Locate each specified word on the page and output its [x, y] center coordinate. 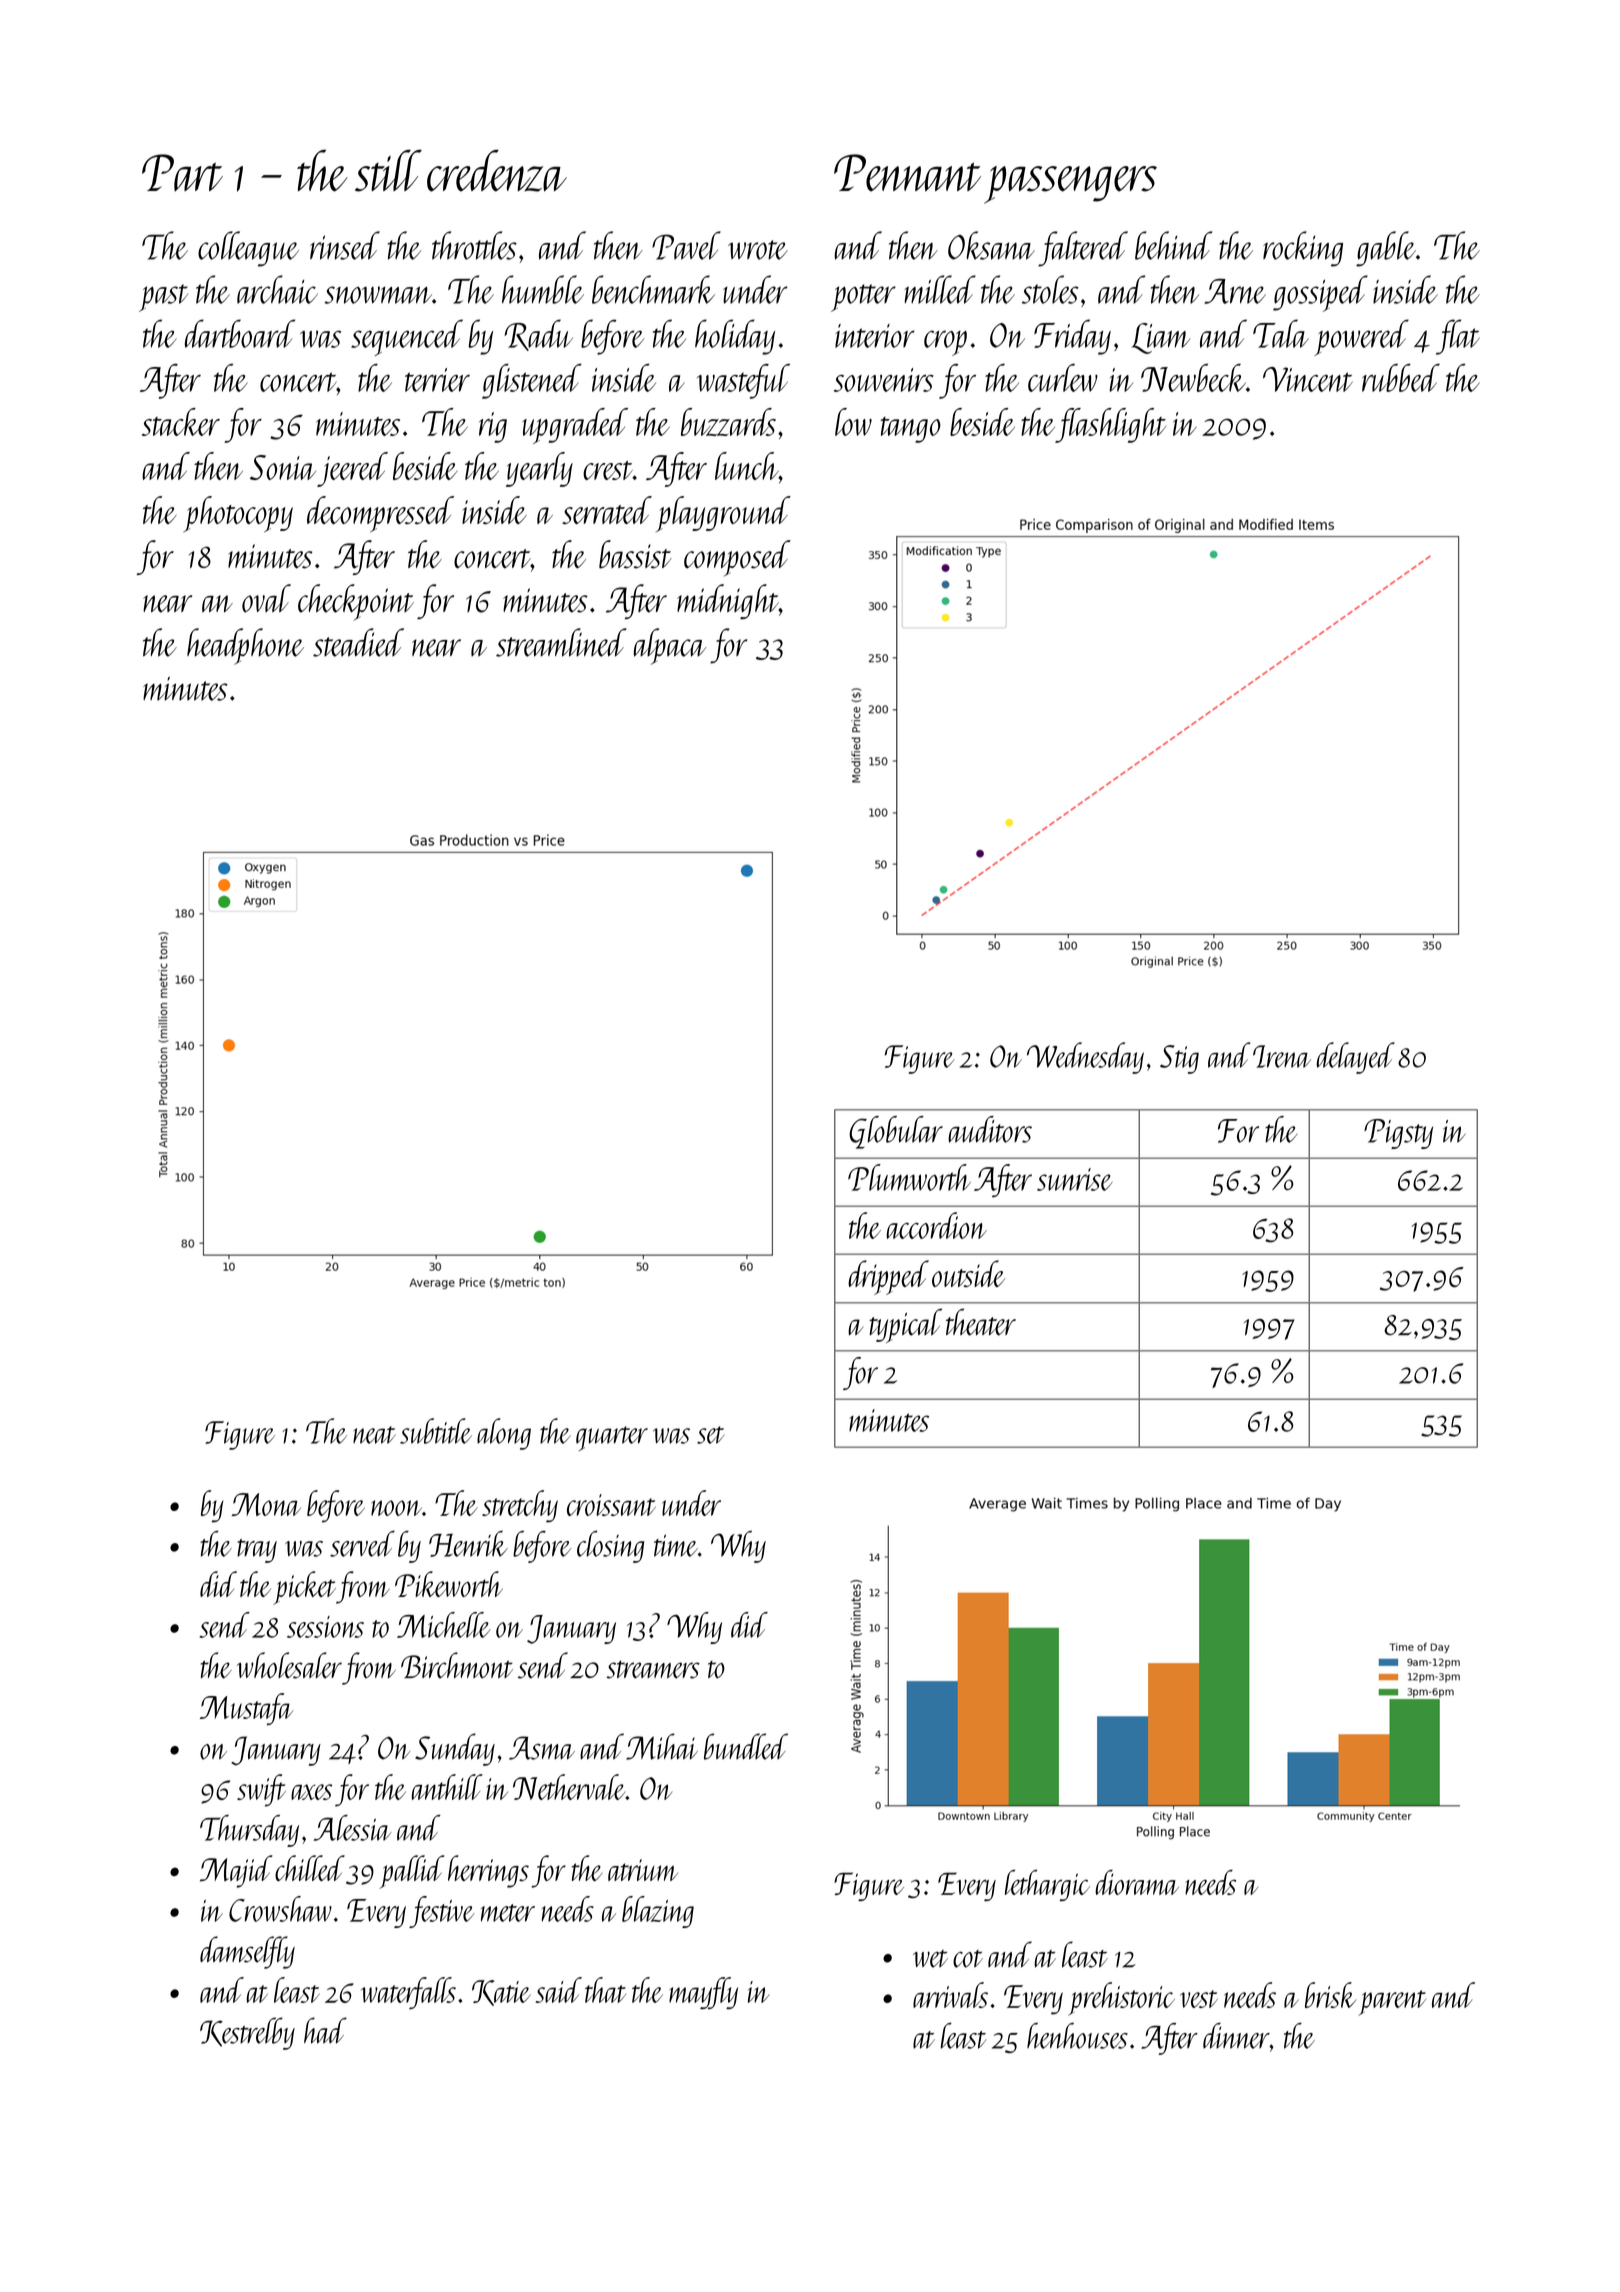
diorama [1137, 1882]
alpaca [670, 646]
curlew [1063, 378]
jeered [352, 469]
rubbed [1401, 378]
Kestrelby [247, 2033]
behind [1173, 245]
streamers [653, 1670]
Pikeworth [449, 1584]
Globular [896, 1132]
